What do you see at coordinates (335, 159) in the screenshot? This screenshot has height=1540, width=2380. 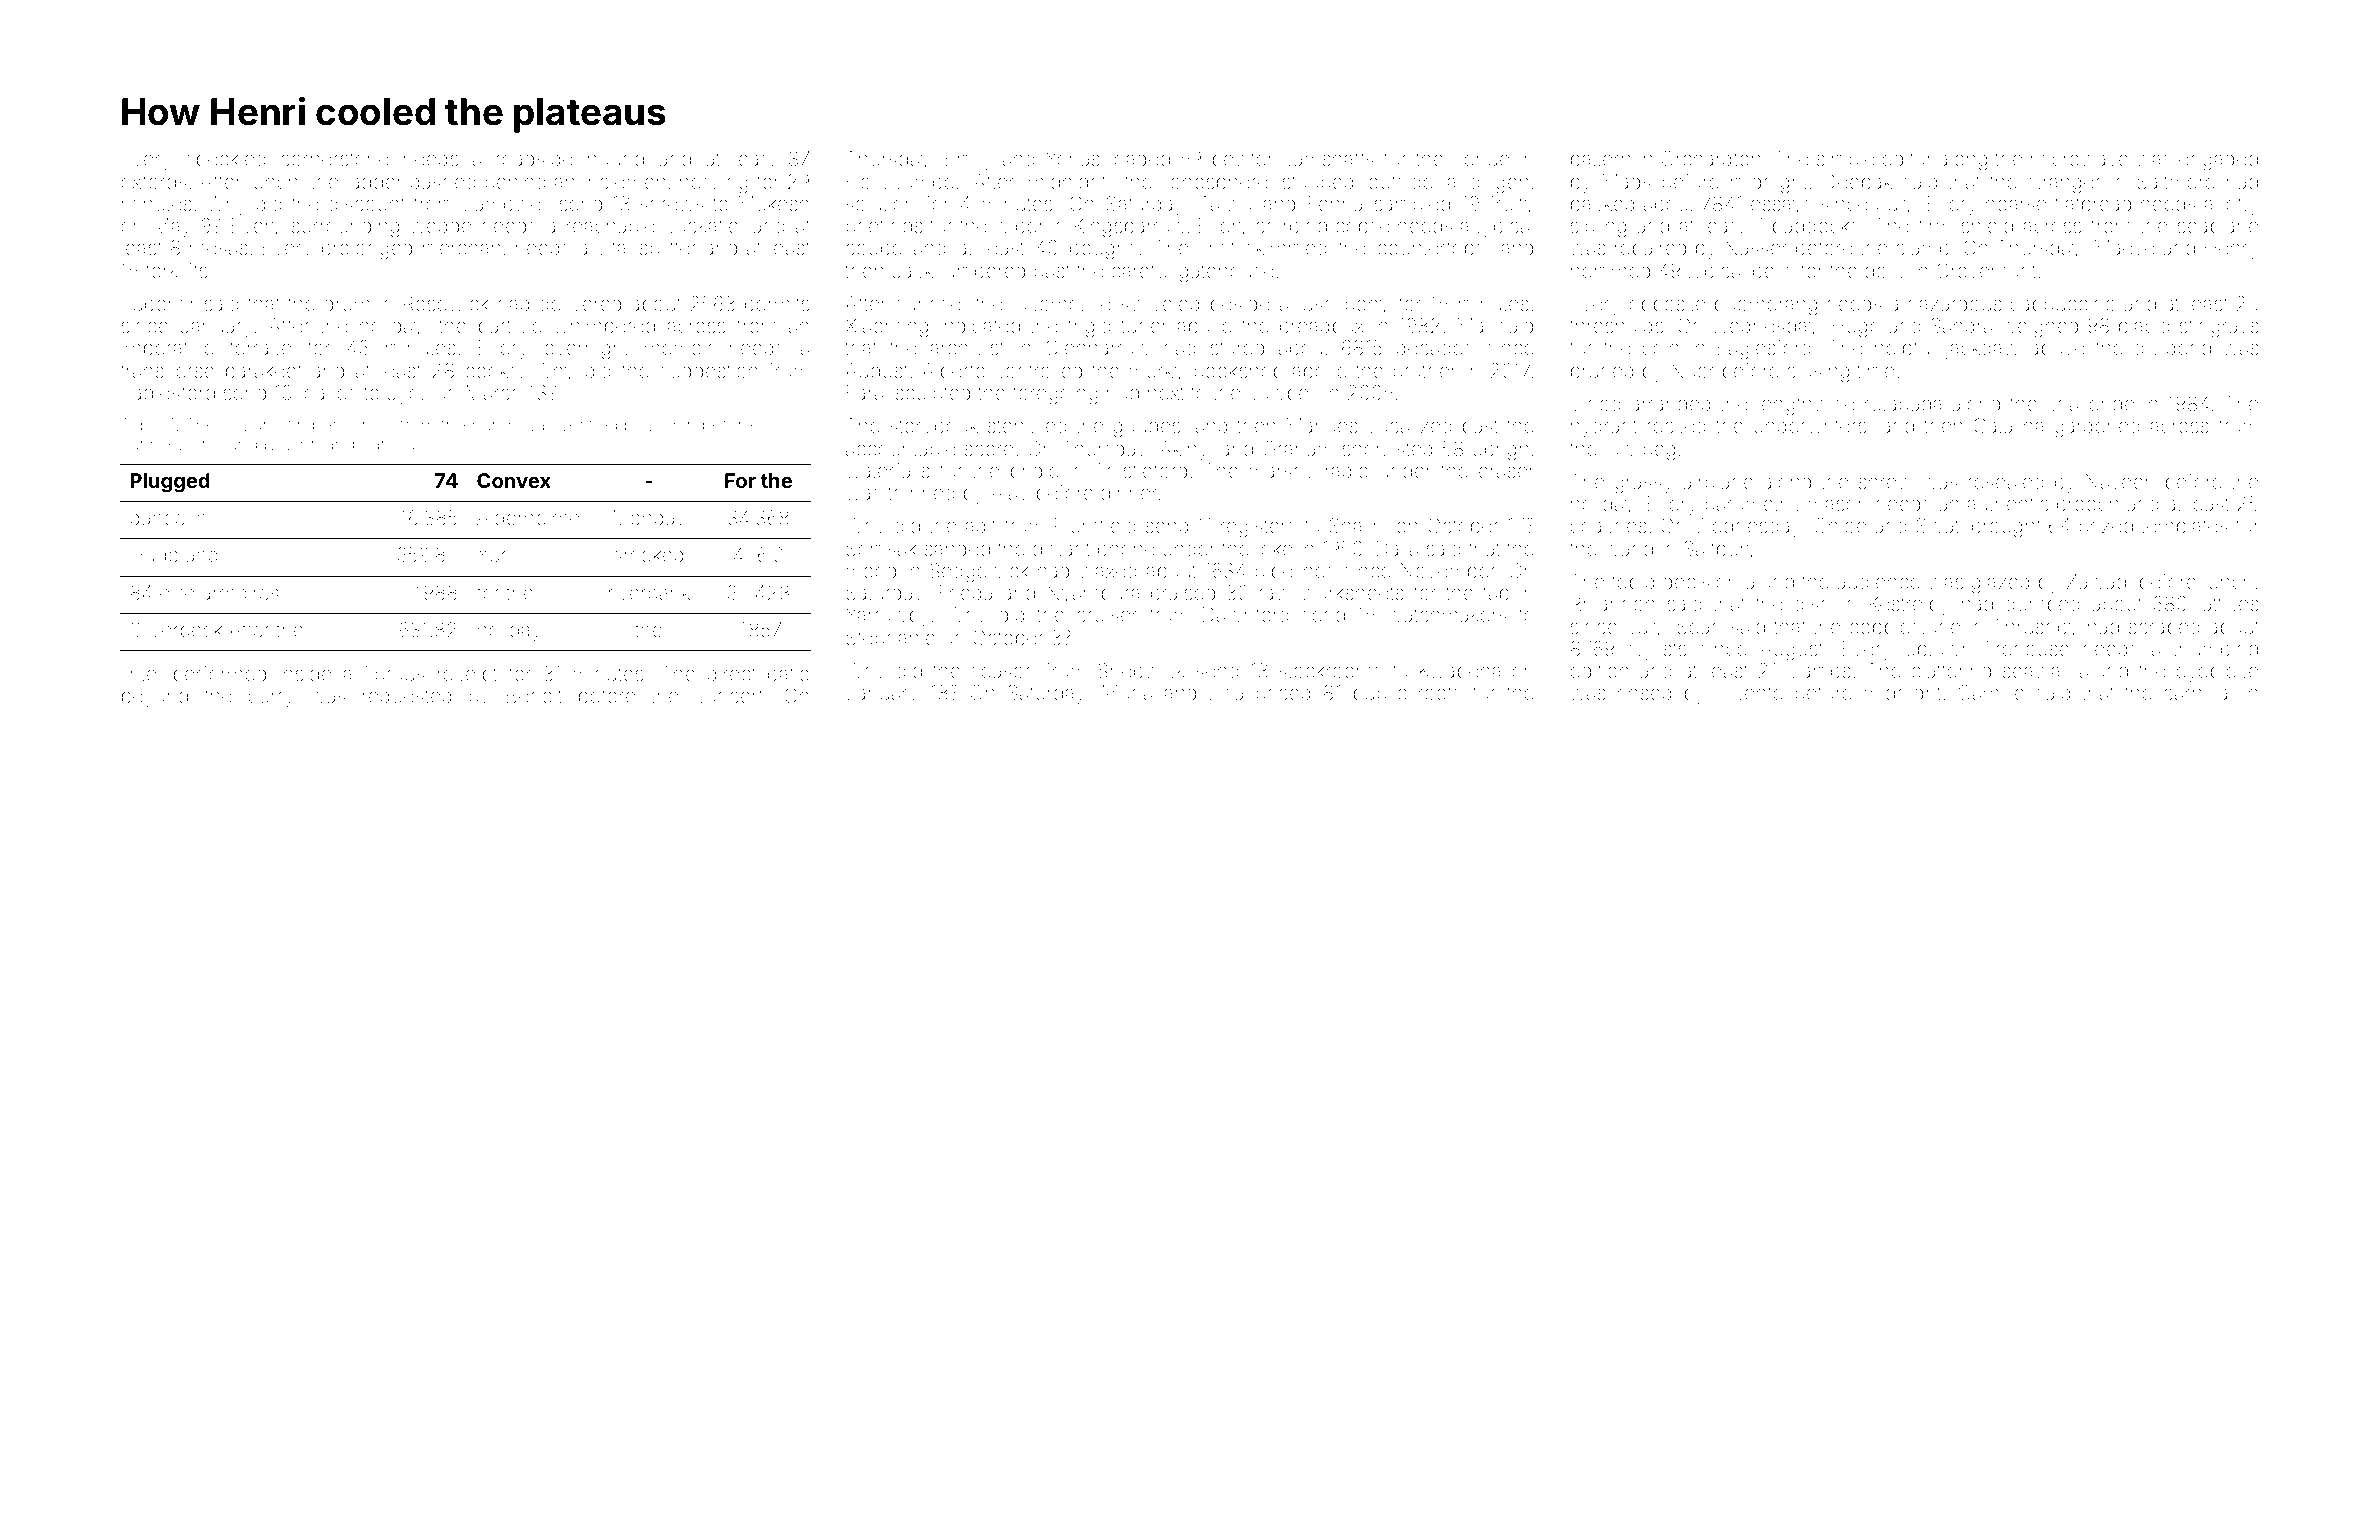 I see `cornerstone` at bounding box center [335, 159].
